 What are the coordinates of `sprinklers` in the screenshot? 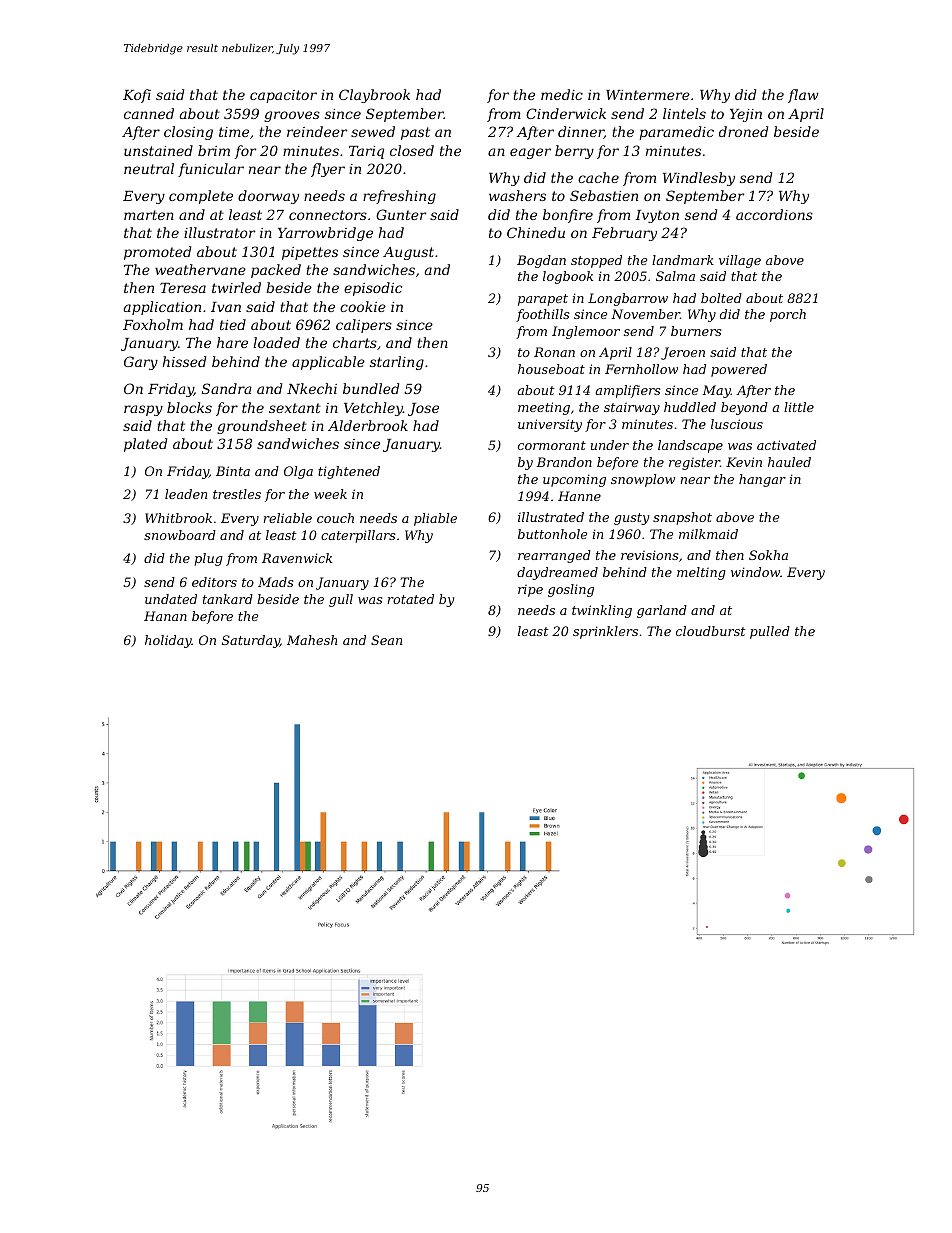 It's located at (605, 632).
